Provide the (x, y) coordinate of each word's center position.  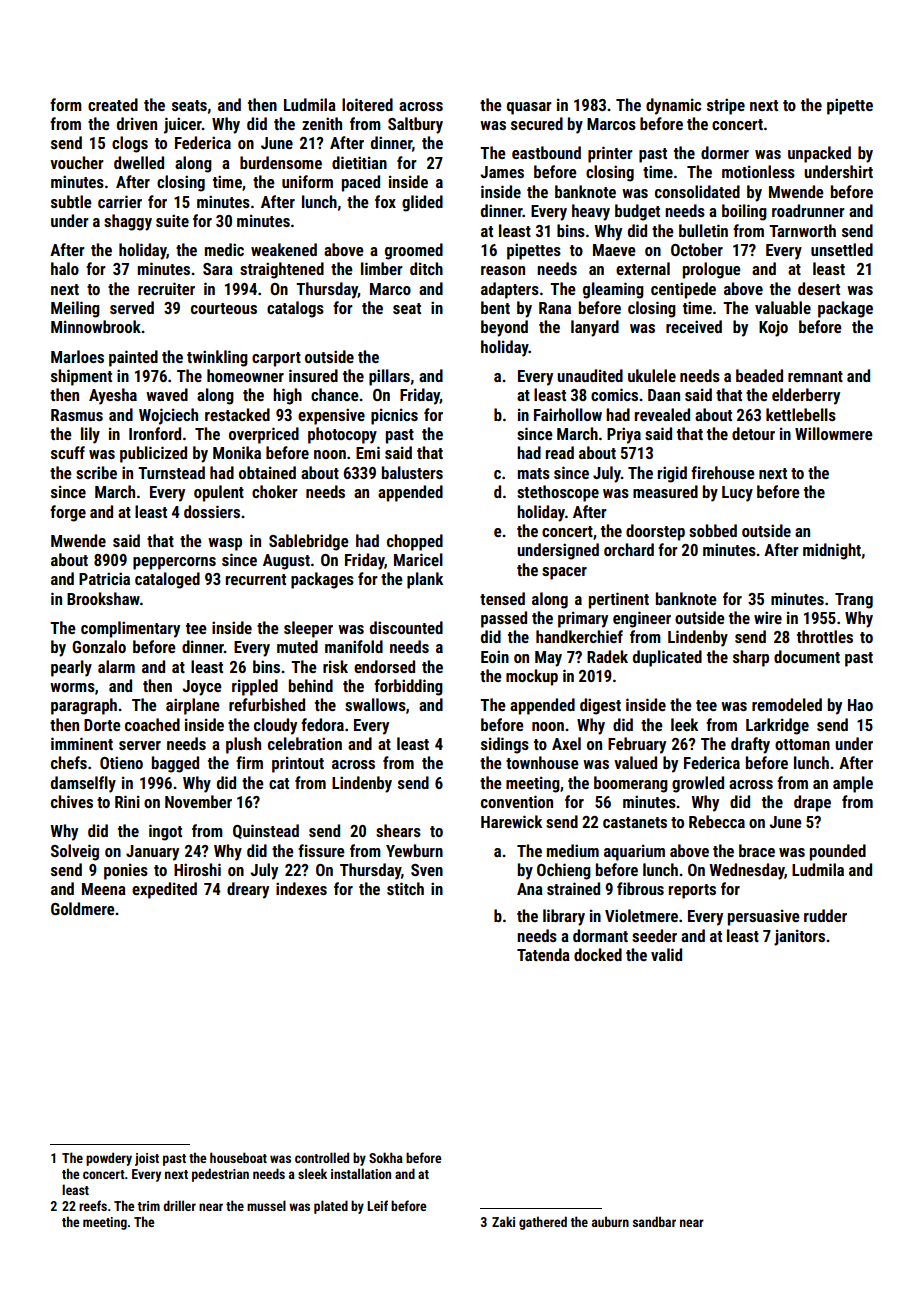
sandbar (654, 1221)
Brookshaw (103, 598)
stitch (405, 888)
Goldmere (83, 908)
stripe (726, 106)
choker (275, 491)
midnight (832, 551)
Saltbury (415, 125)
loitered (367, 104)
